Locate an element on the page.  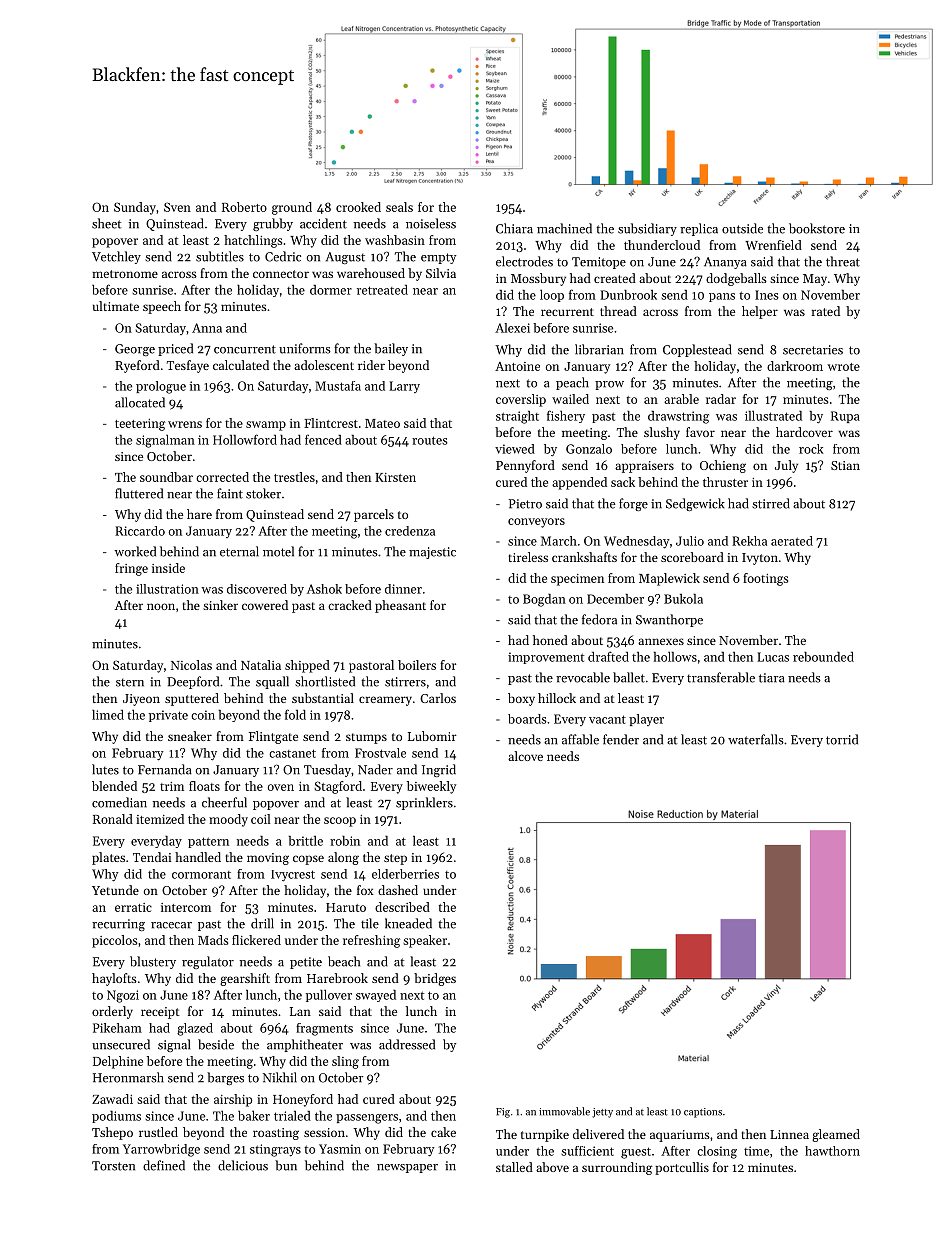
orderly is located at coordinates (112, 1012).
